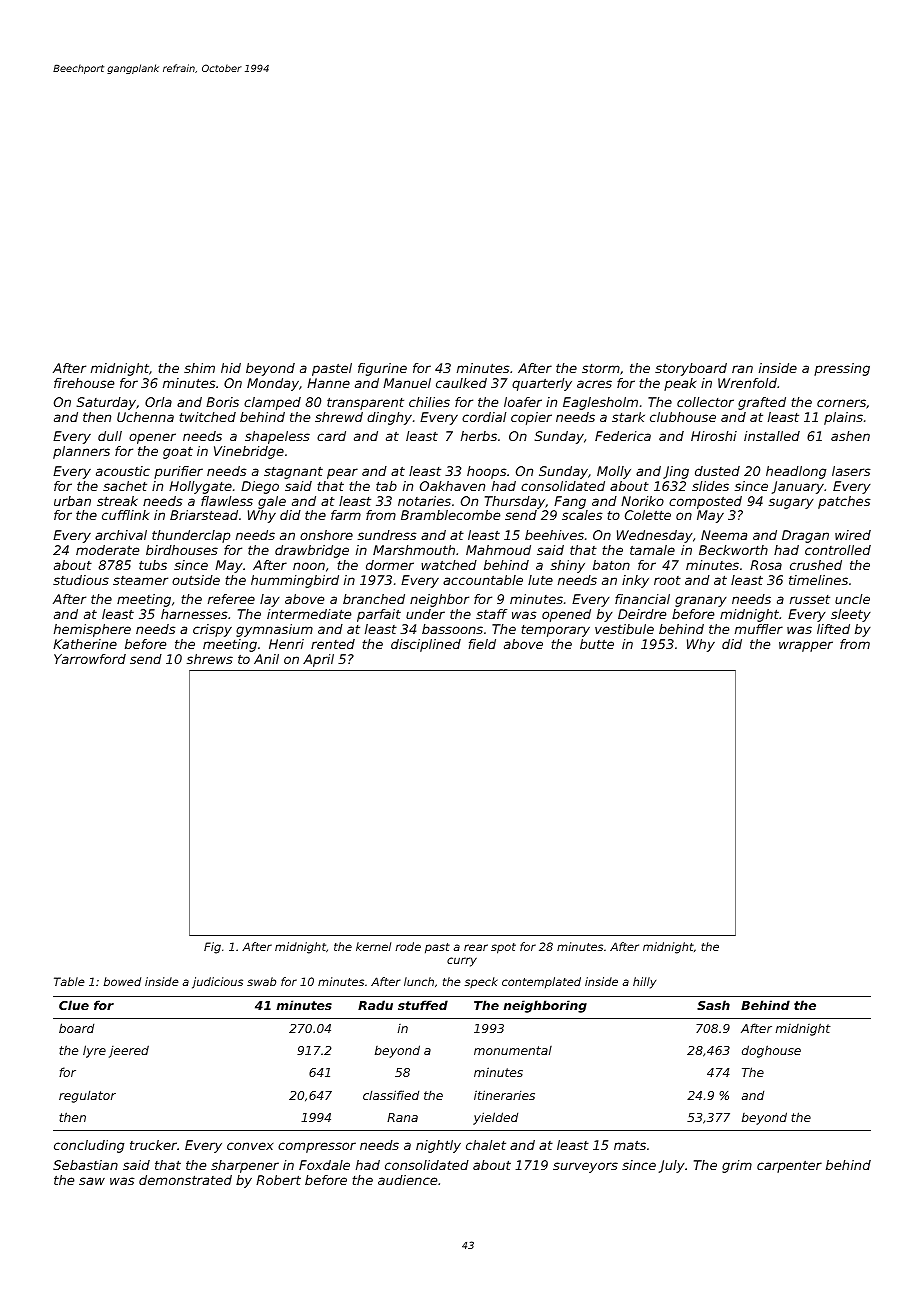  I want to click on wrapper, so click(806, 646).
